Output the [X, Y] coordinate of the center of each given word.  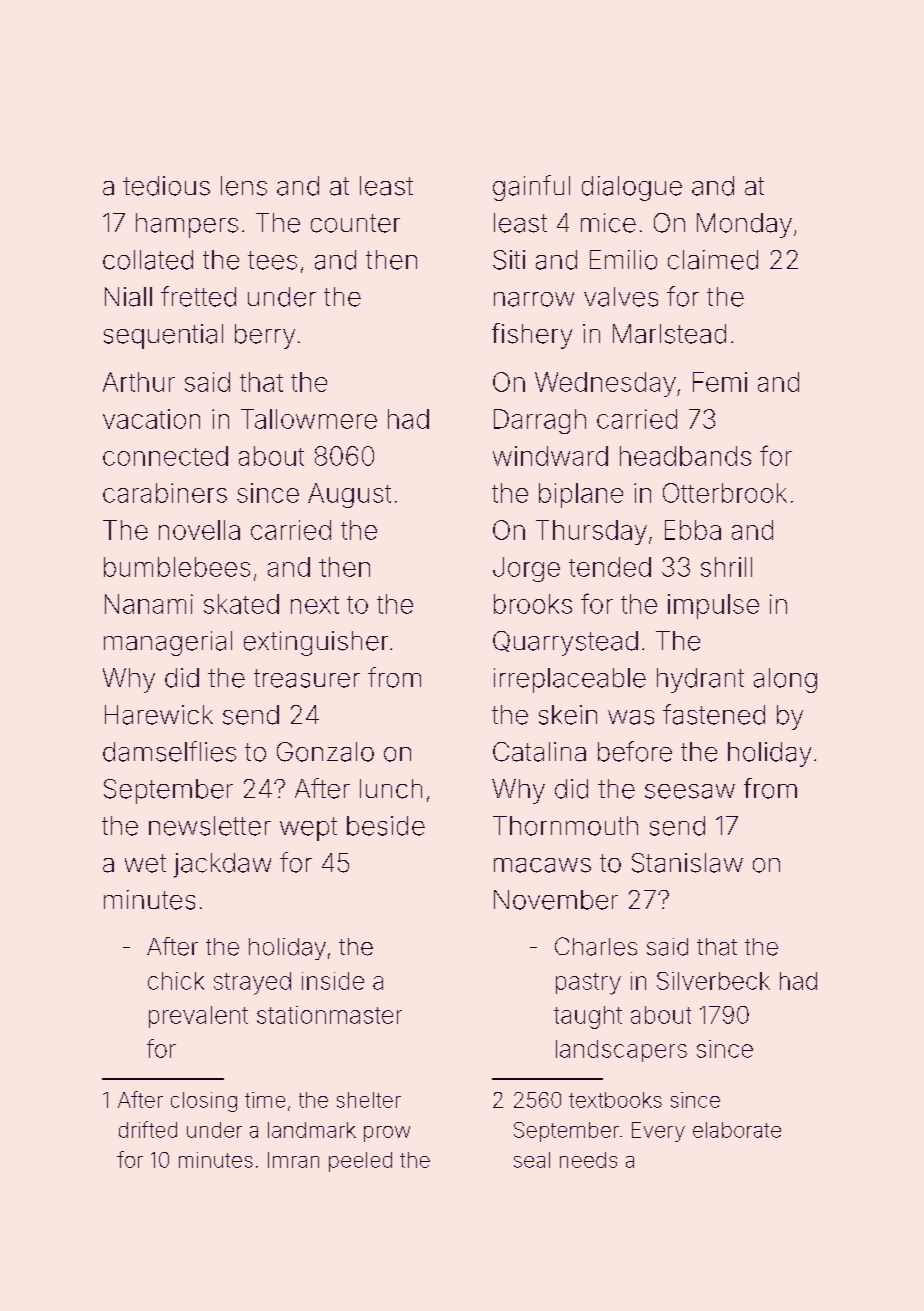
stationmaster [329, 1015]
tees [272, 260]
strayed [252, 983]
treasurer [307, 678]
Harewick [159, 715]
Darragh [540, 421]
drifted [148, 1129]
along [785, 680]
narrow [534, 299]
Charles [596, 946]
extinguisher [316, 643]
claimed [713, 260]
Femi [720, 382]
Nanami [149, 604]
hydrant [700, 680]
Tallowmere [309, 419]
